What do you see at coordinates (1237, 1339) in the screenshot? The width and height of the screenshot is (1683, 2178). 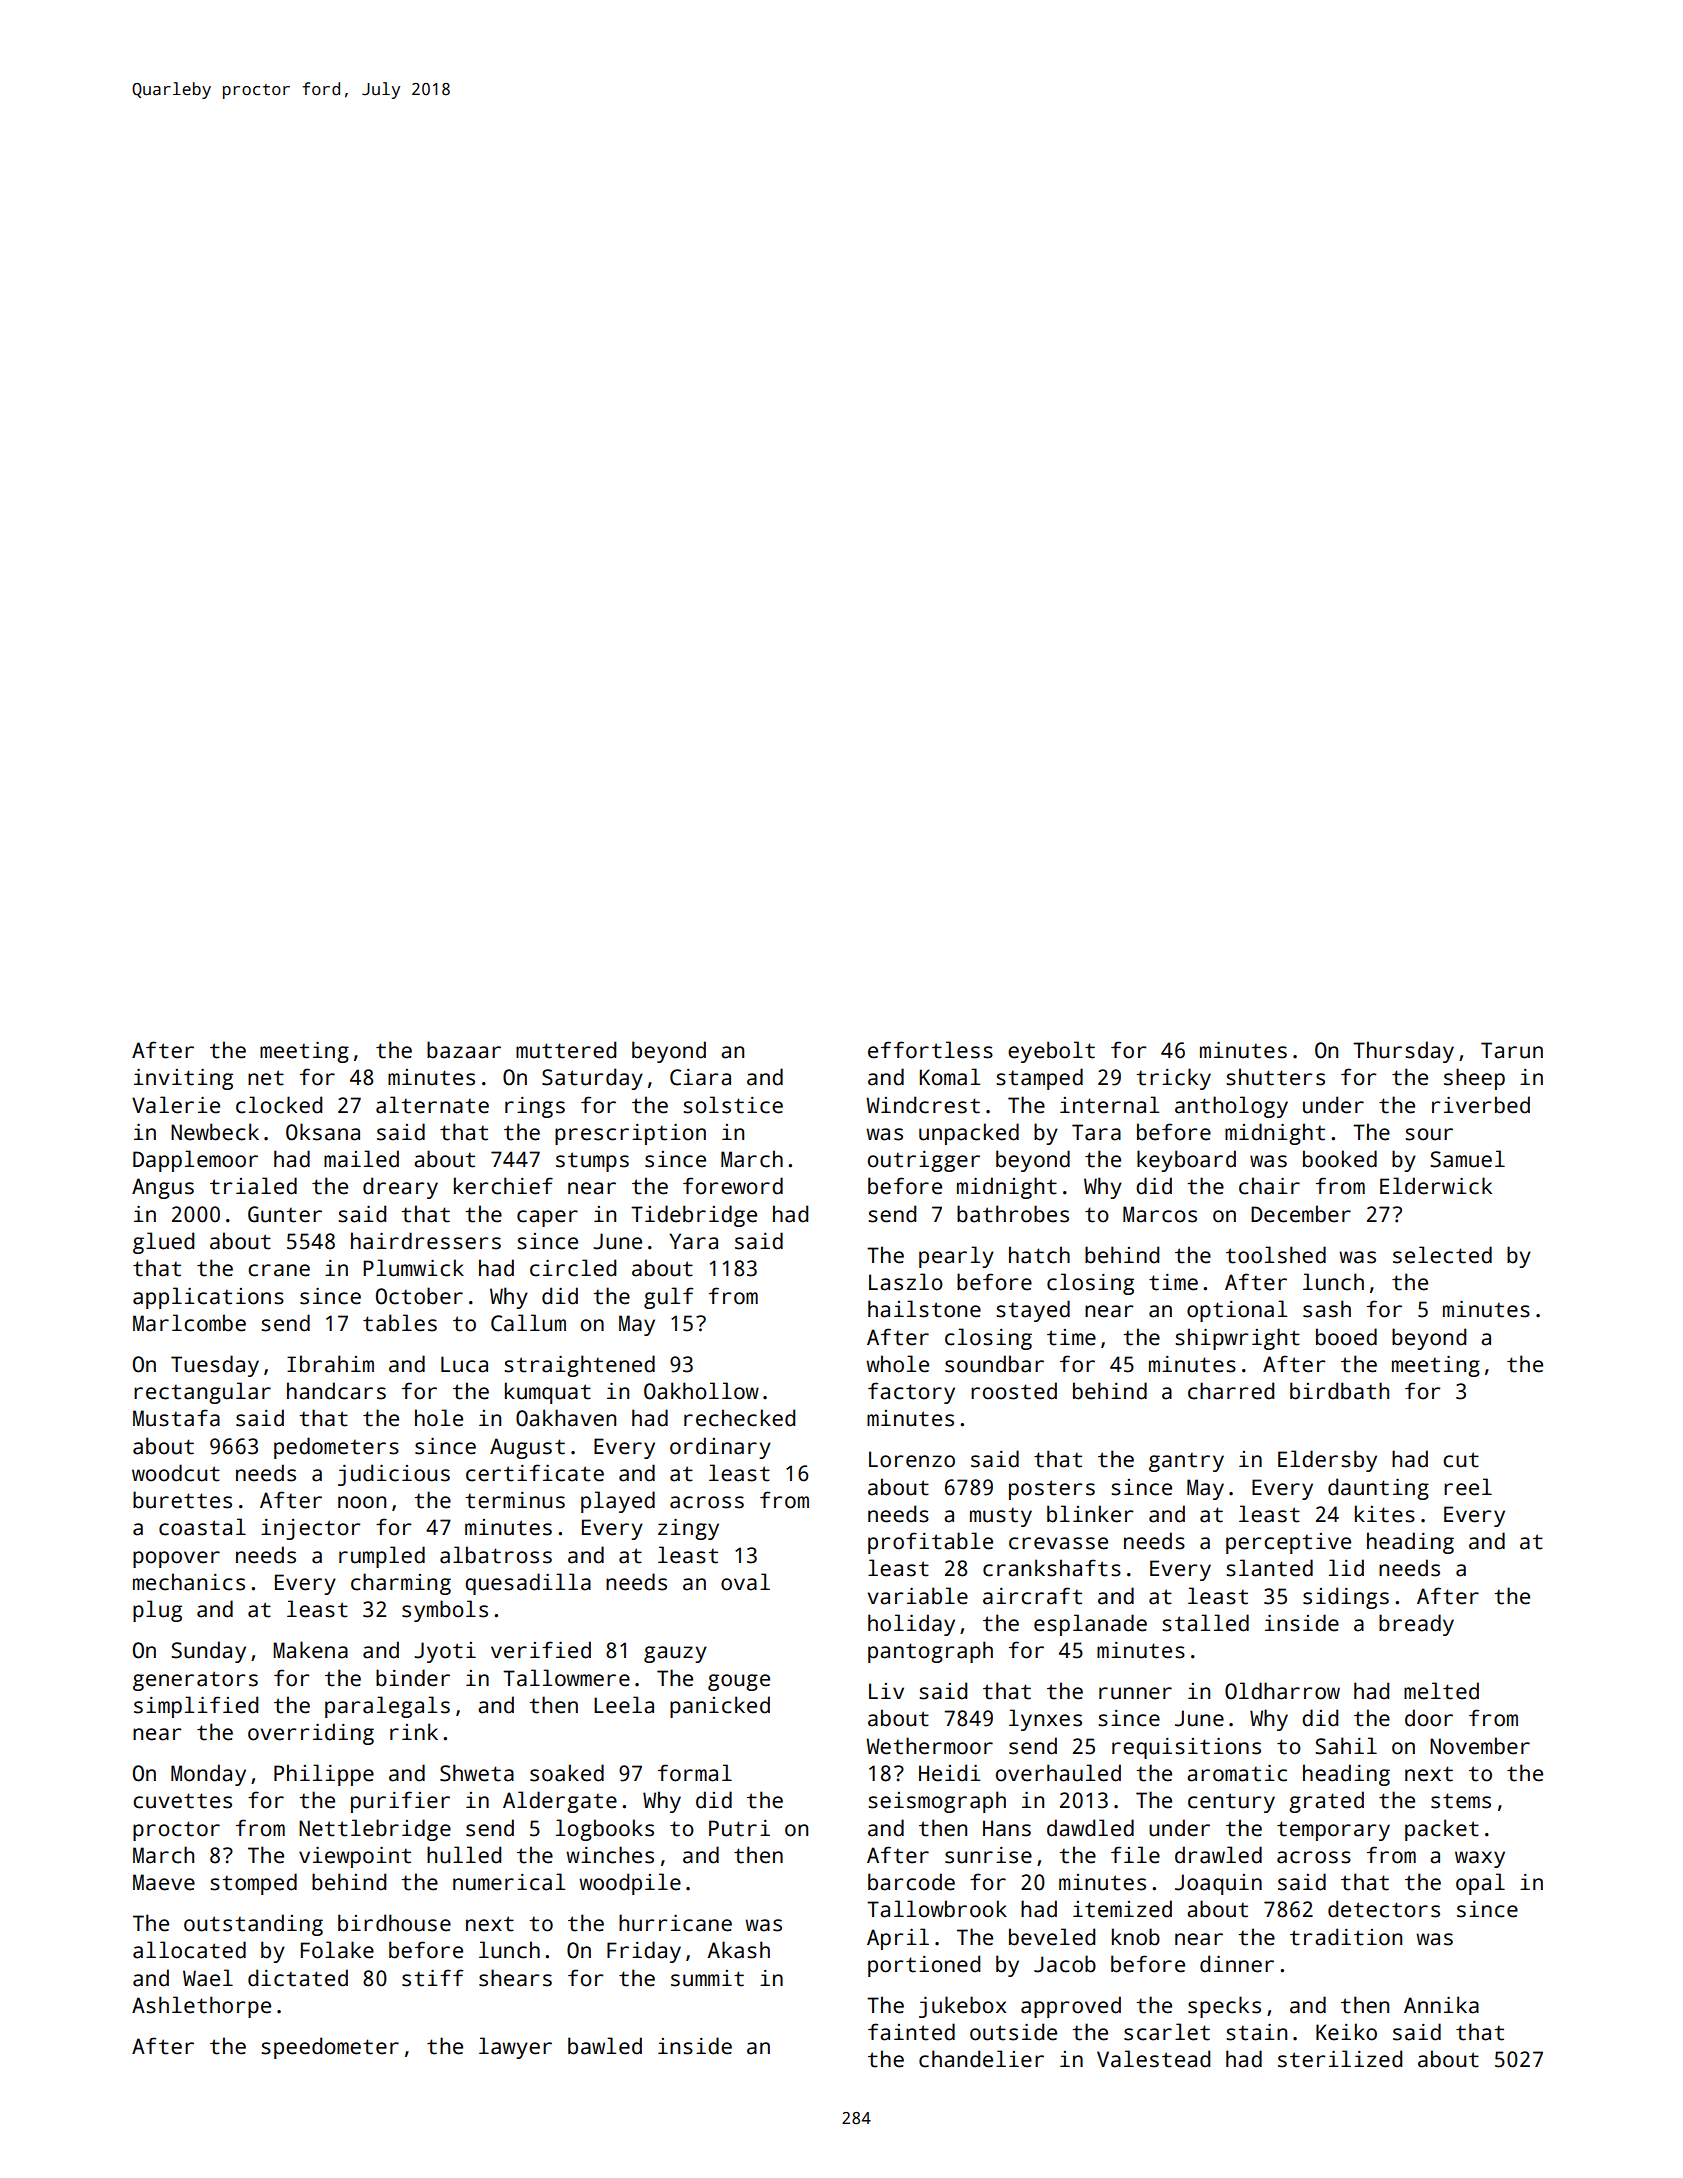 I see `shipwright` at bounding box center [1237, 1339].
